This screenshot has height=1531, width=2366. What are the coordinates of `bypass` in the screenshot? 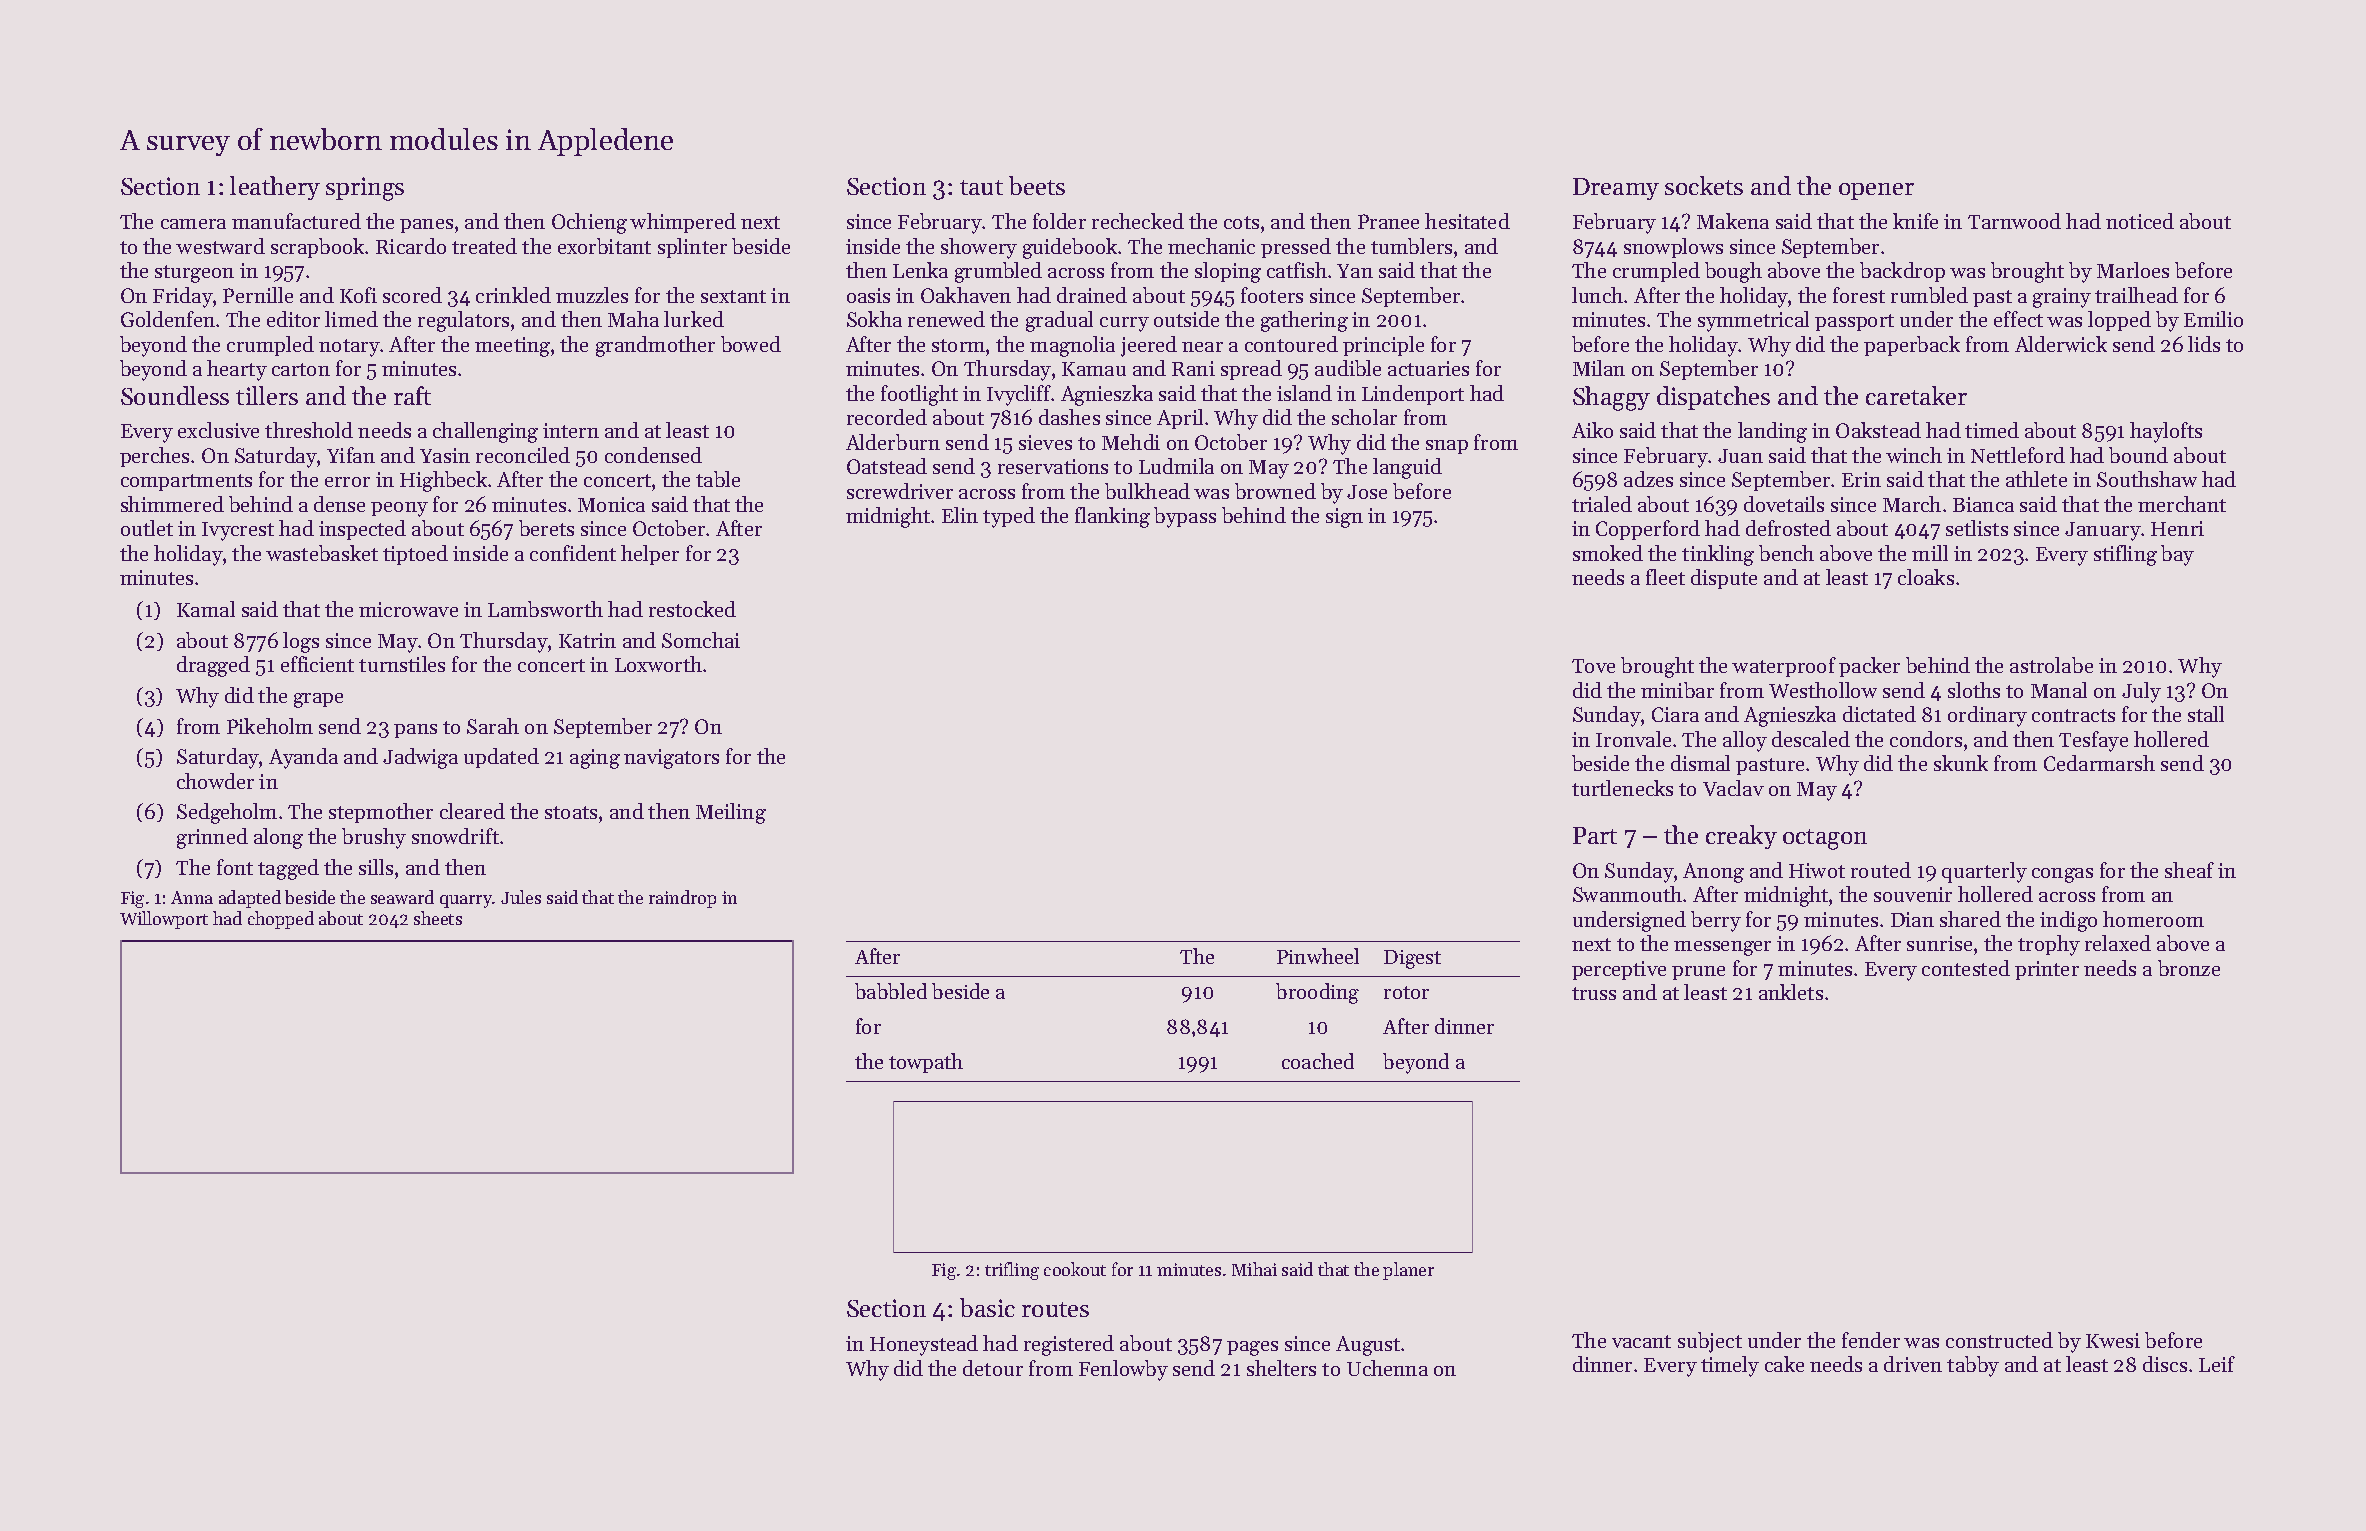 It's located at (1185, 517).
